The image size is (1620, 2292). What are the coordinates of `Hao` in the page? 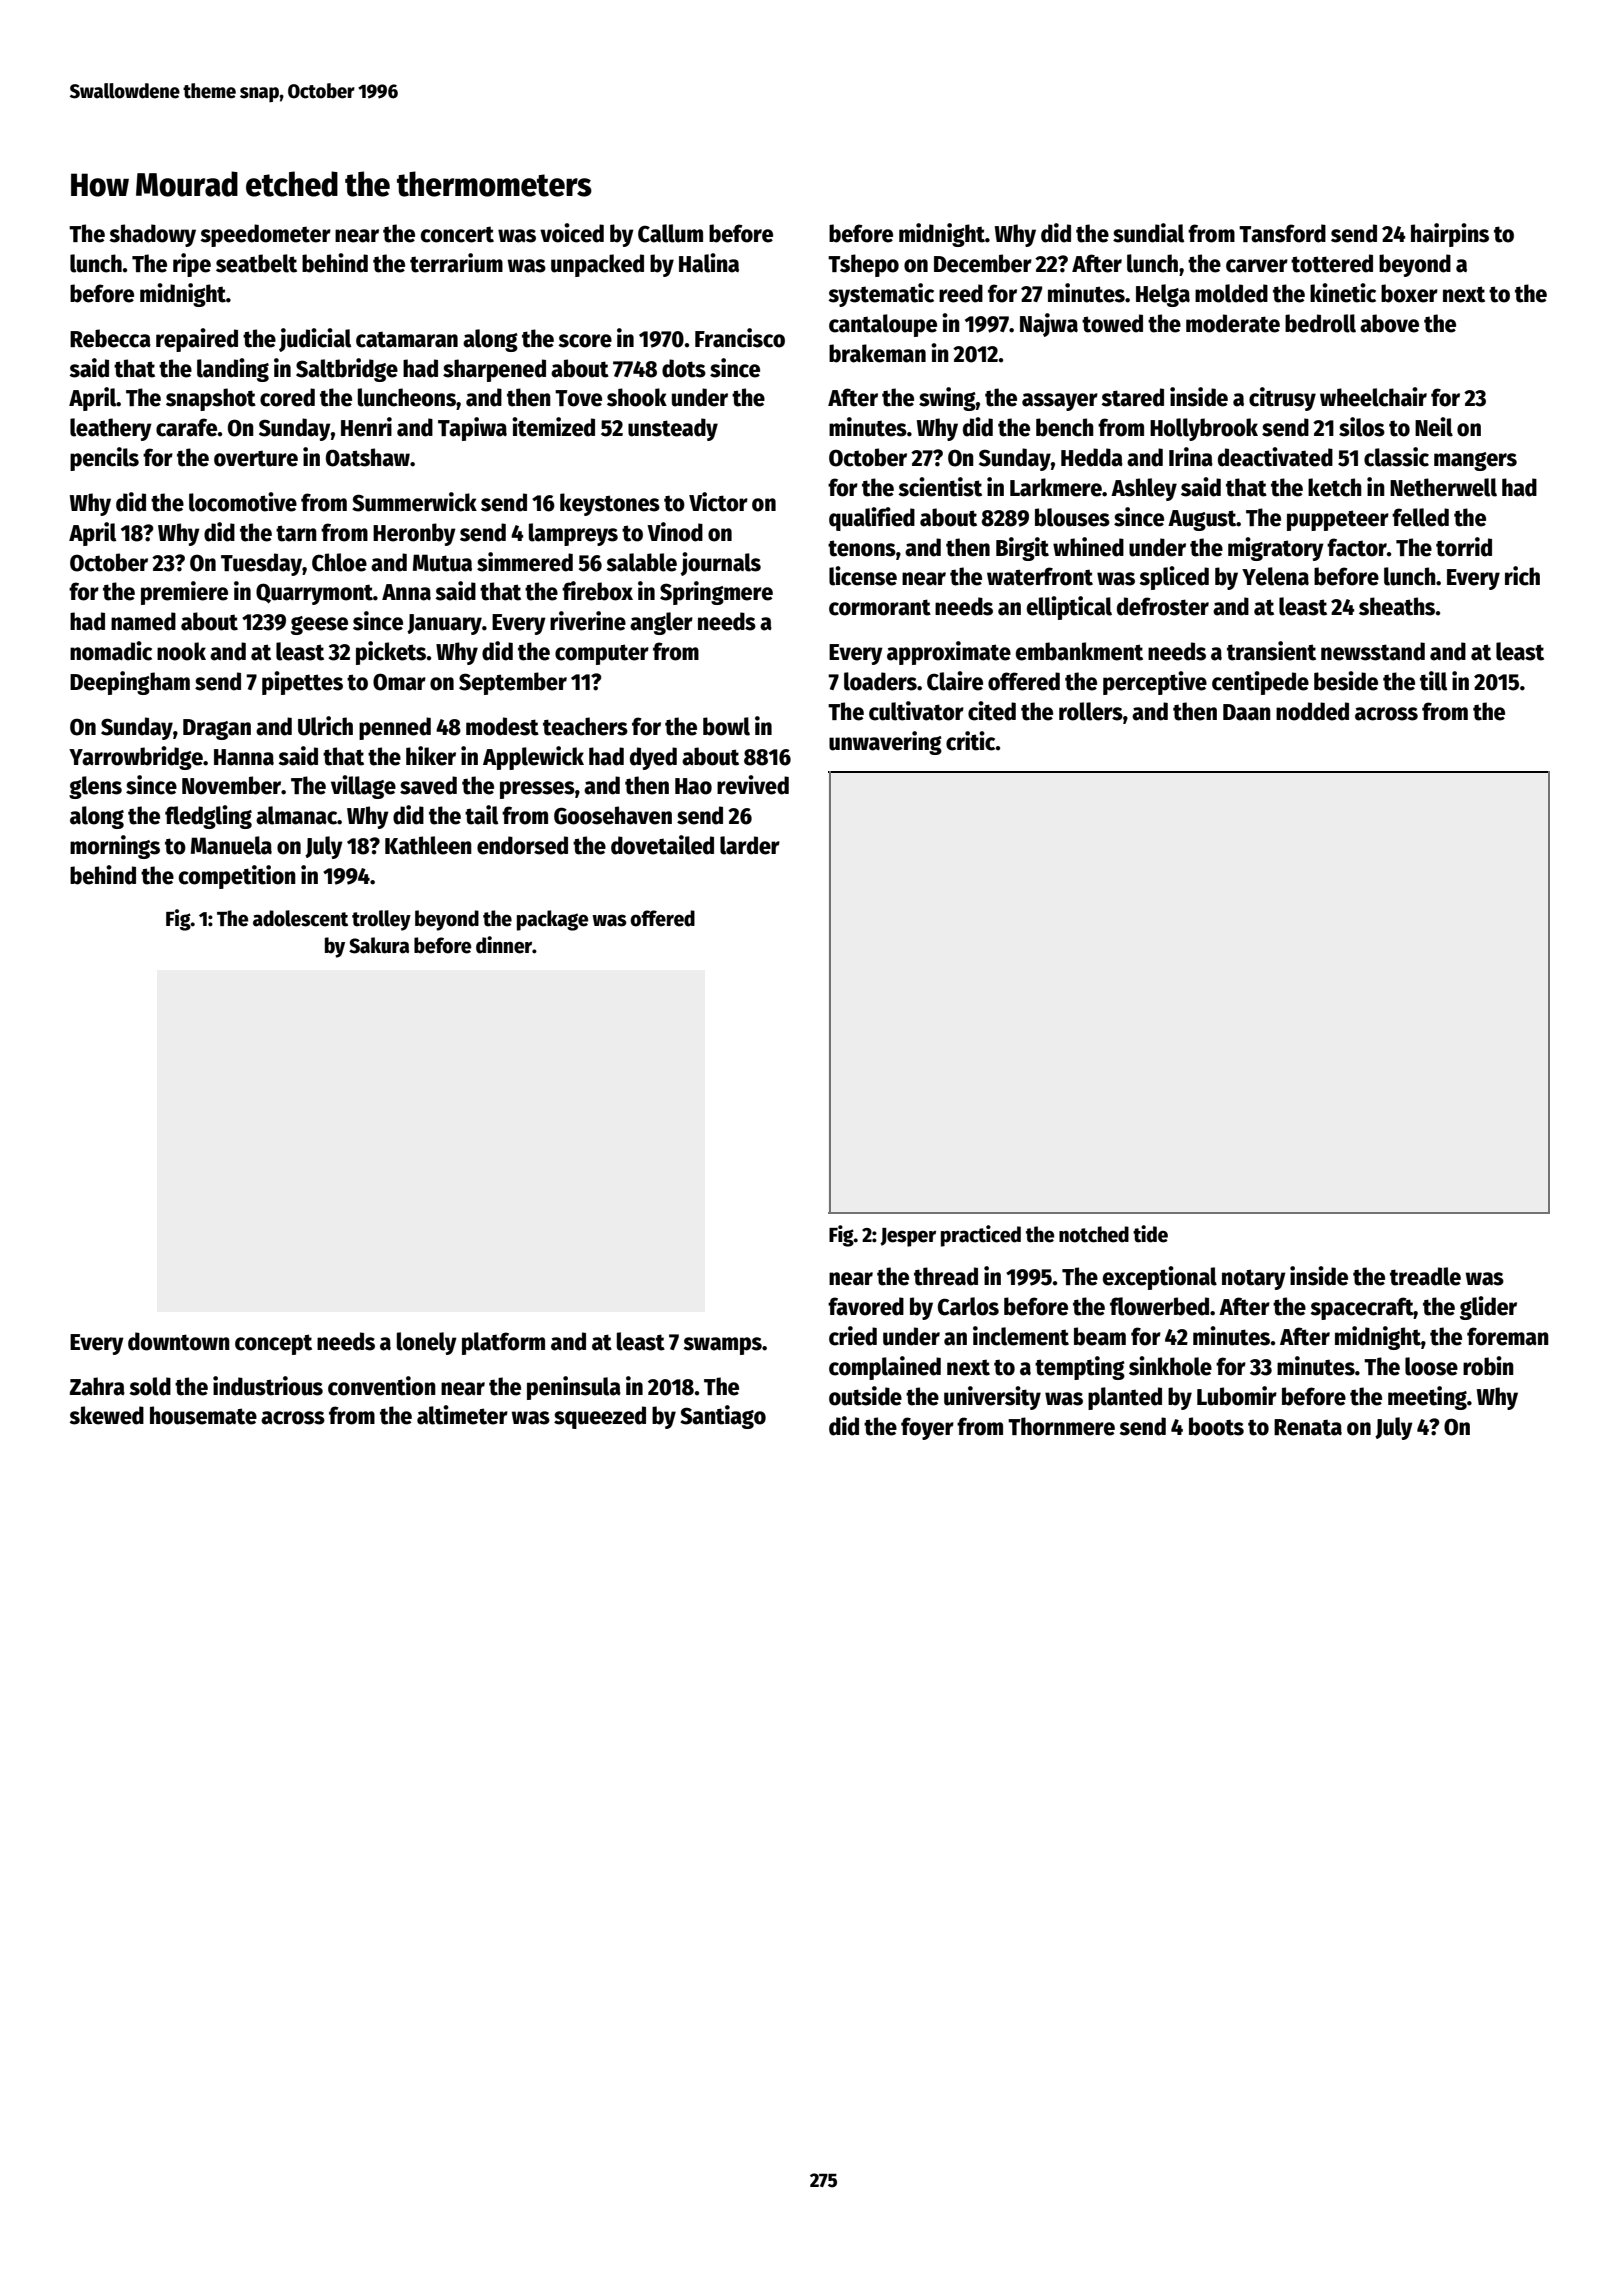 It's located at (693, 786).
